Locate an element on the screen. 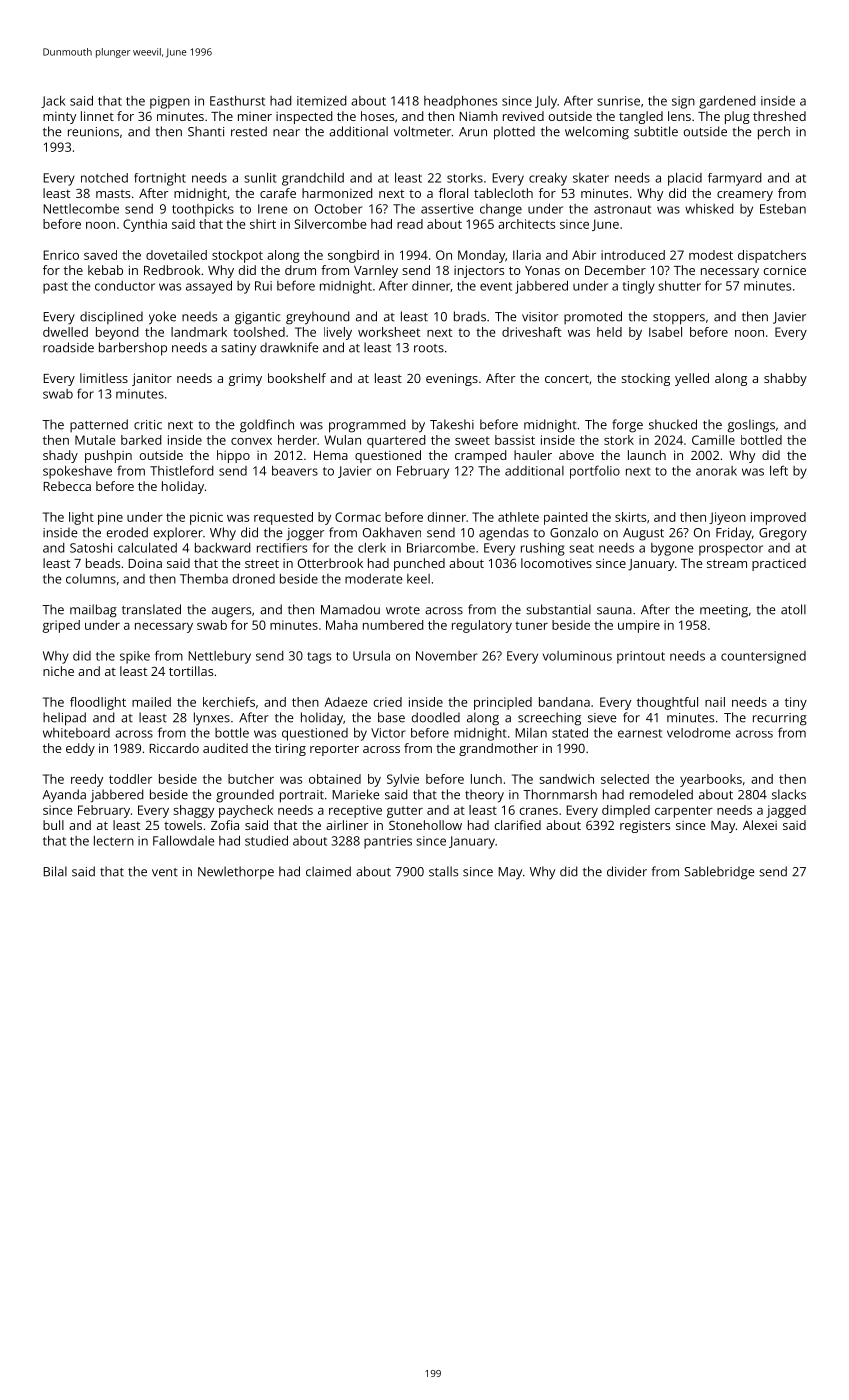 The image size is (849, 1400). shucked is located at coordinates (673, 424).
